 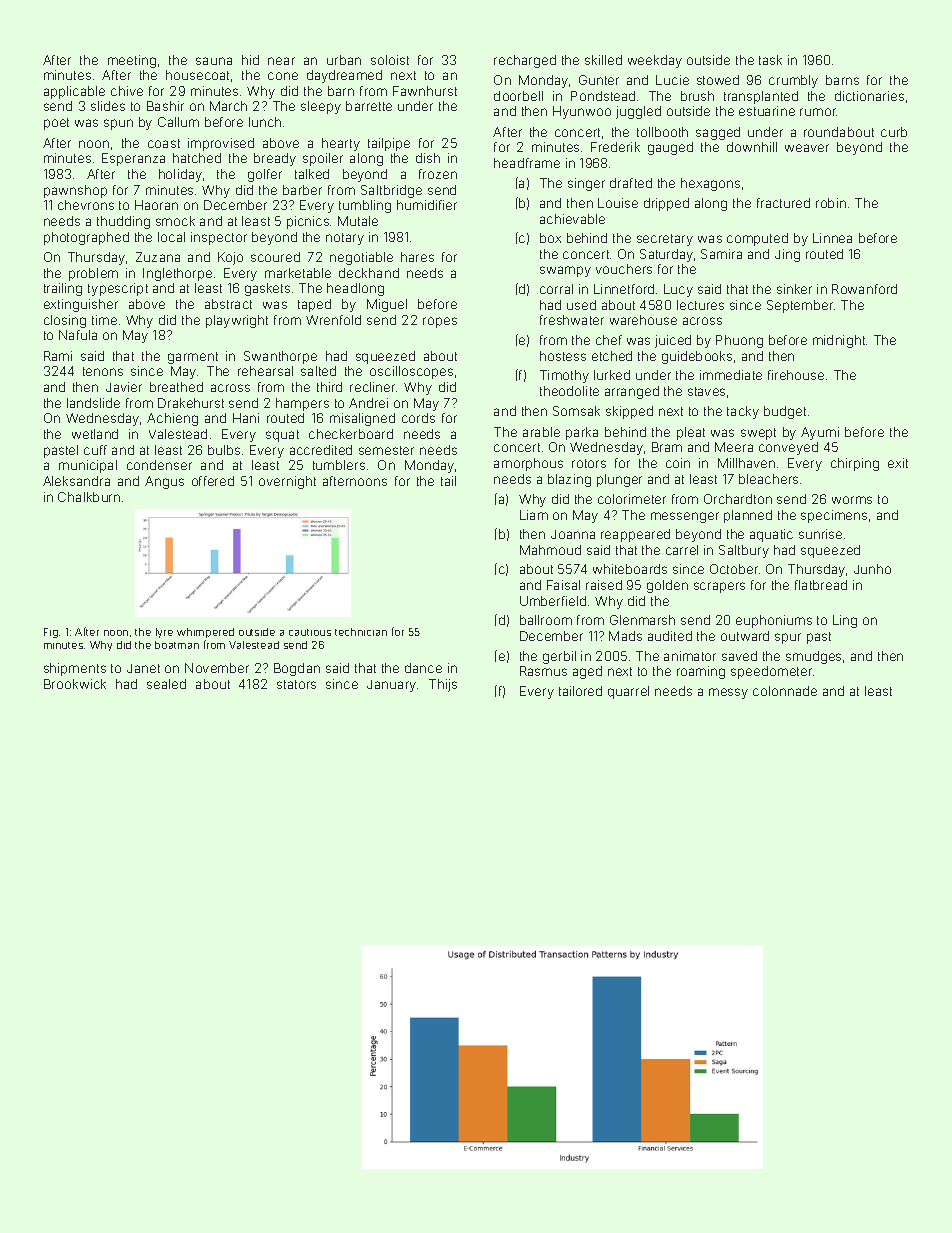 What do you see at coordinates (132, 61) in the page?
I see `meeting` at bounding box center [132, 61].
